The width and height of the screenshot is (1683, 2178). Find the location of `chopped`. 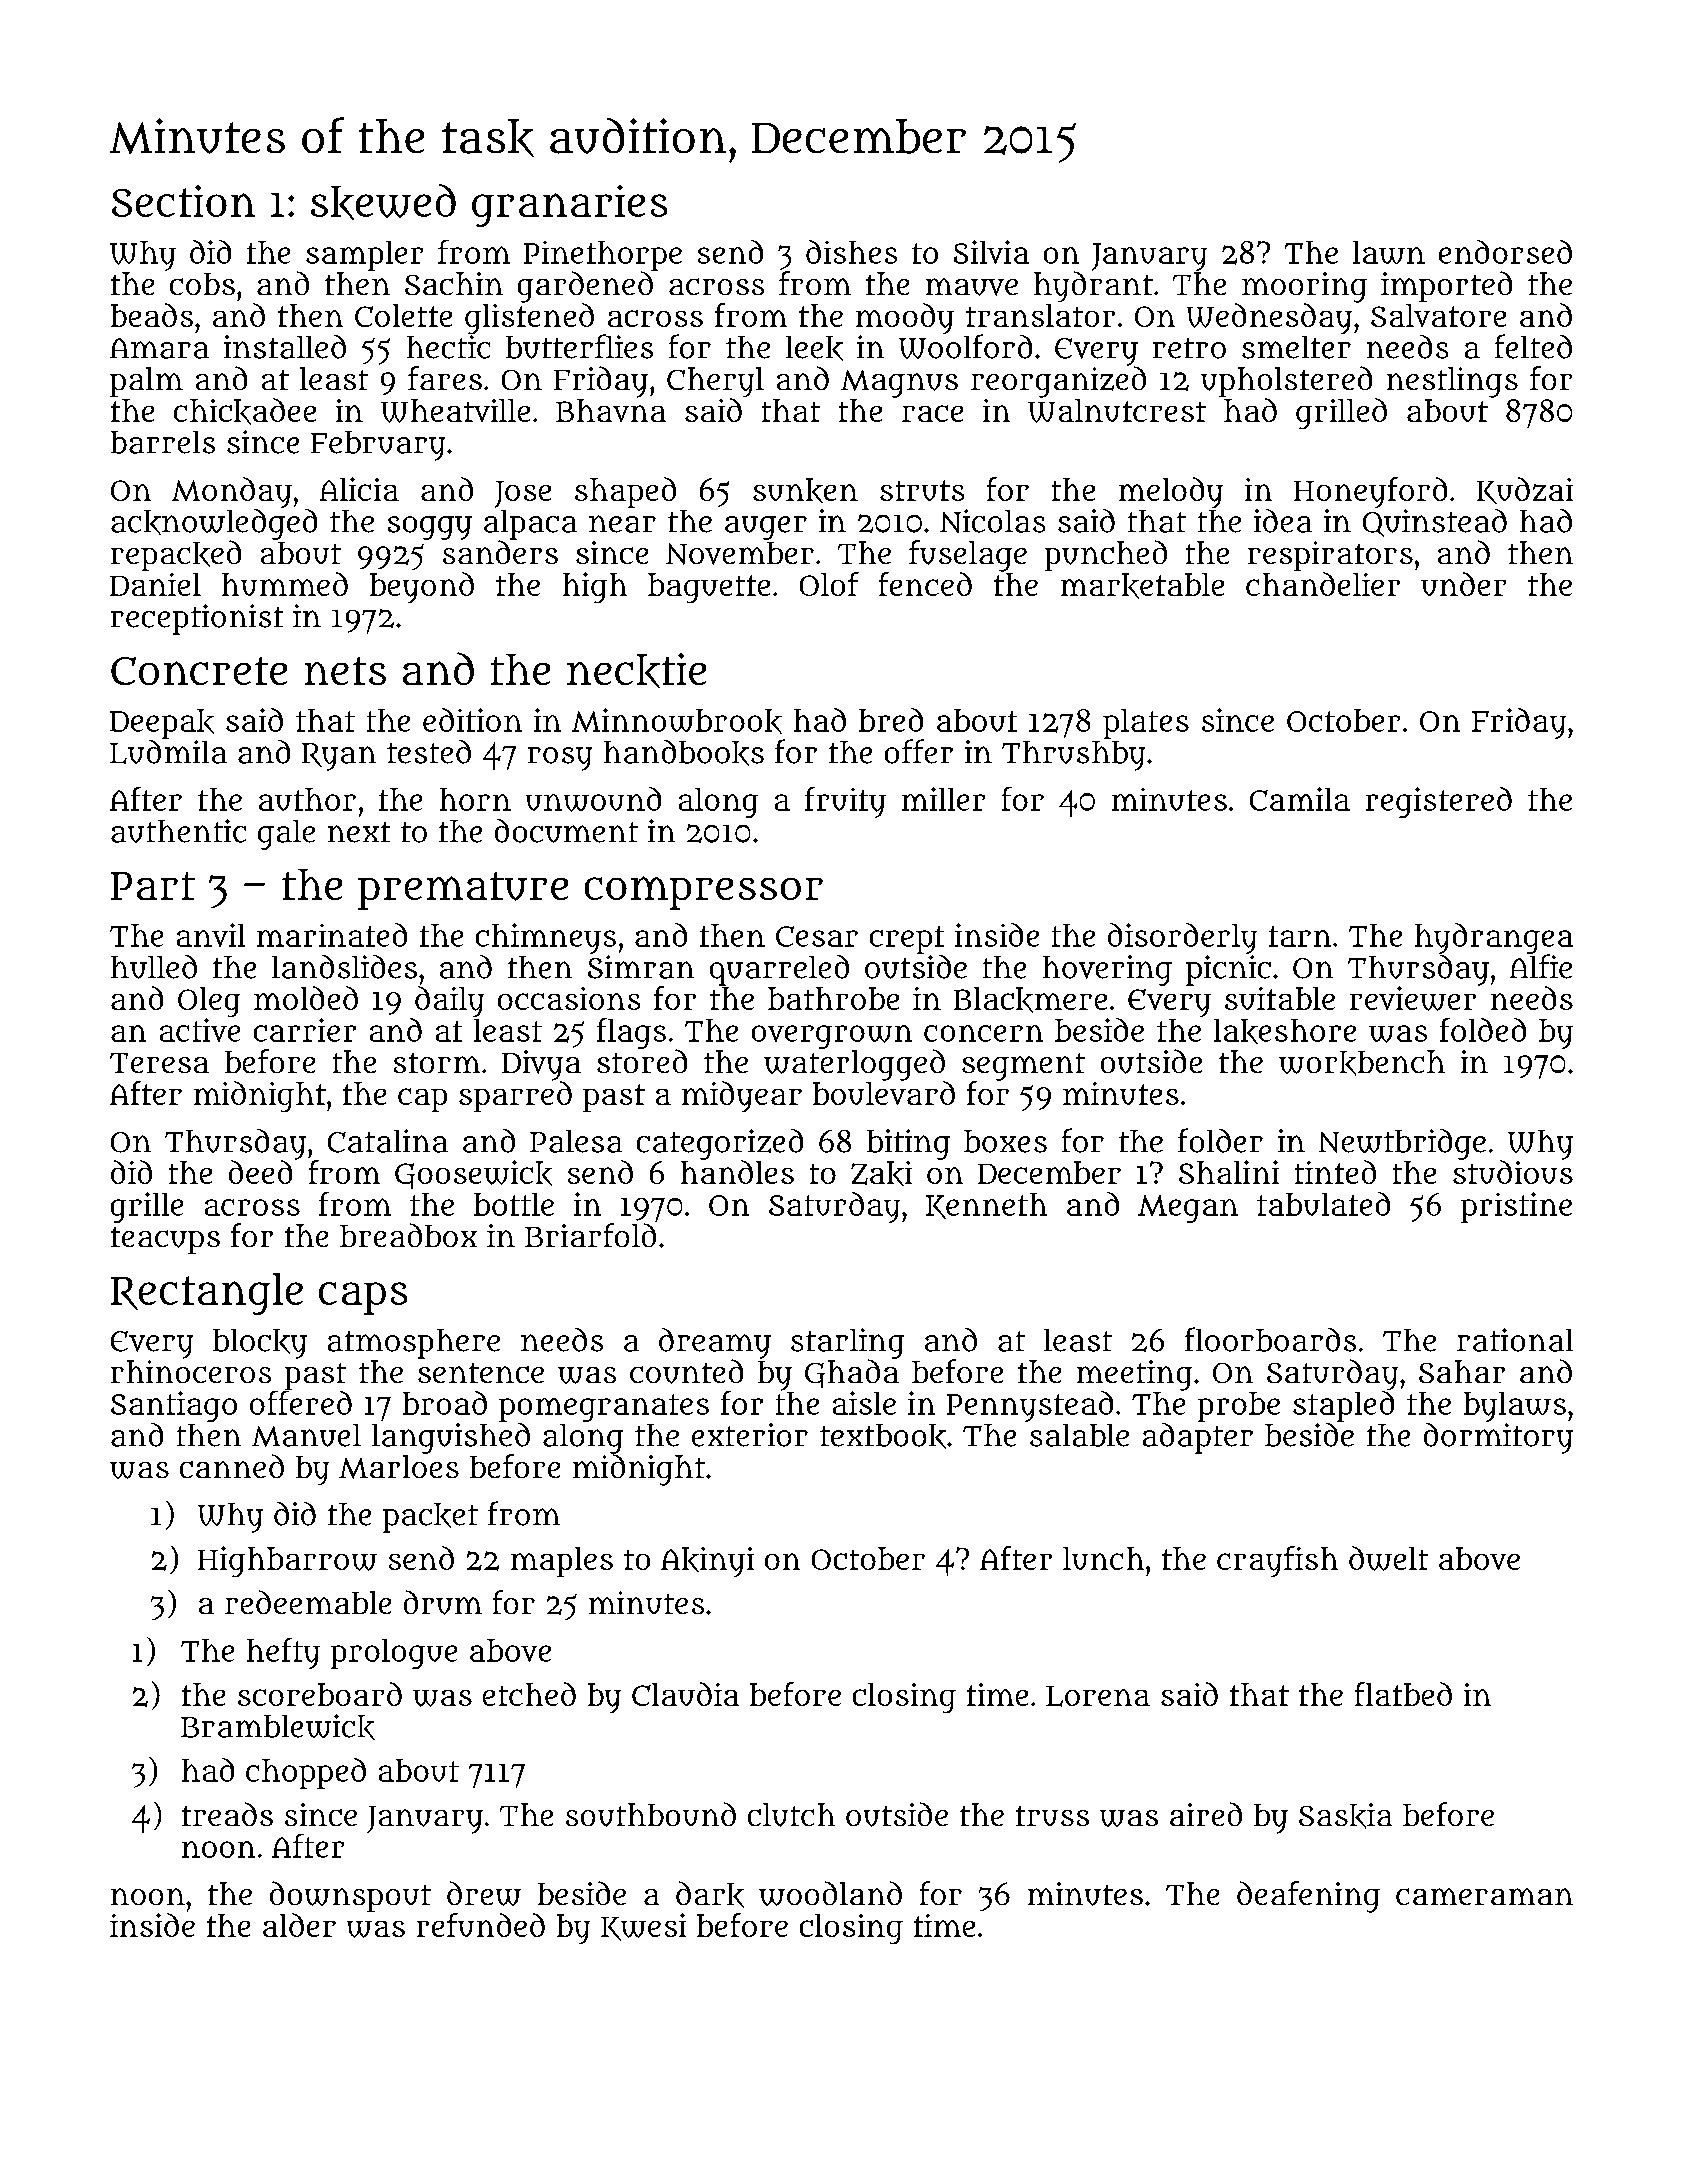

chopped is located at coordinates (306, 1773).
